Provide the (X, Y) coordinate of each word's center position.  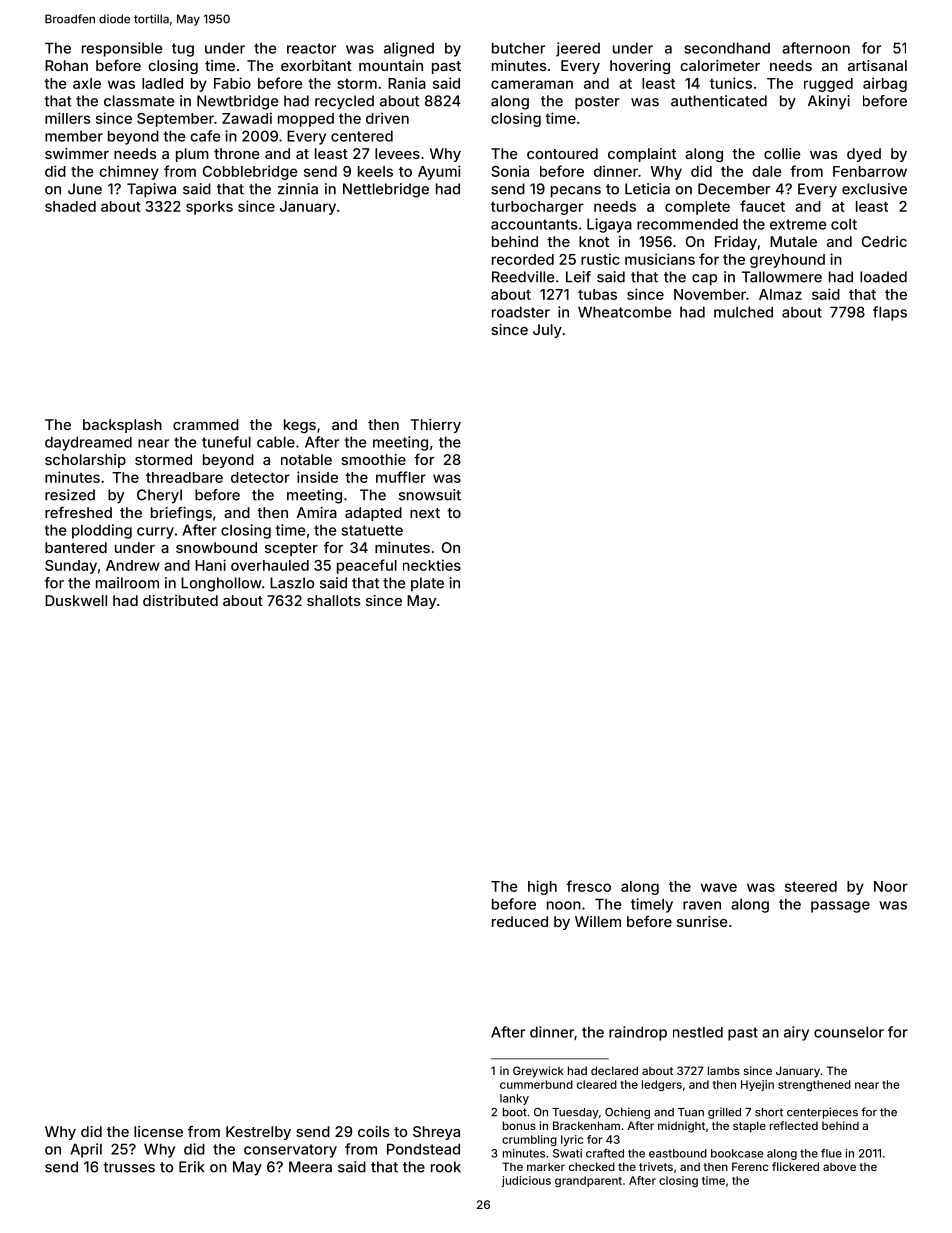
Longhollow (221, 584)
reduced (520, 921)
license (158, 1131)
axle (87, 83)
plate (427, 584)
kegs (300, 426)
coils (374, 1131)
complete (697, 208)
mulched (743, 312)
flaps (890, 313)
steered (811, 886)
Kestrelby (258, 1133)
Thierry (435, 426)
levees (397, 153)
